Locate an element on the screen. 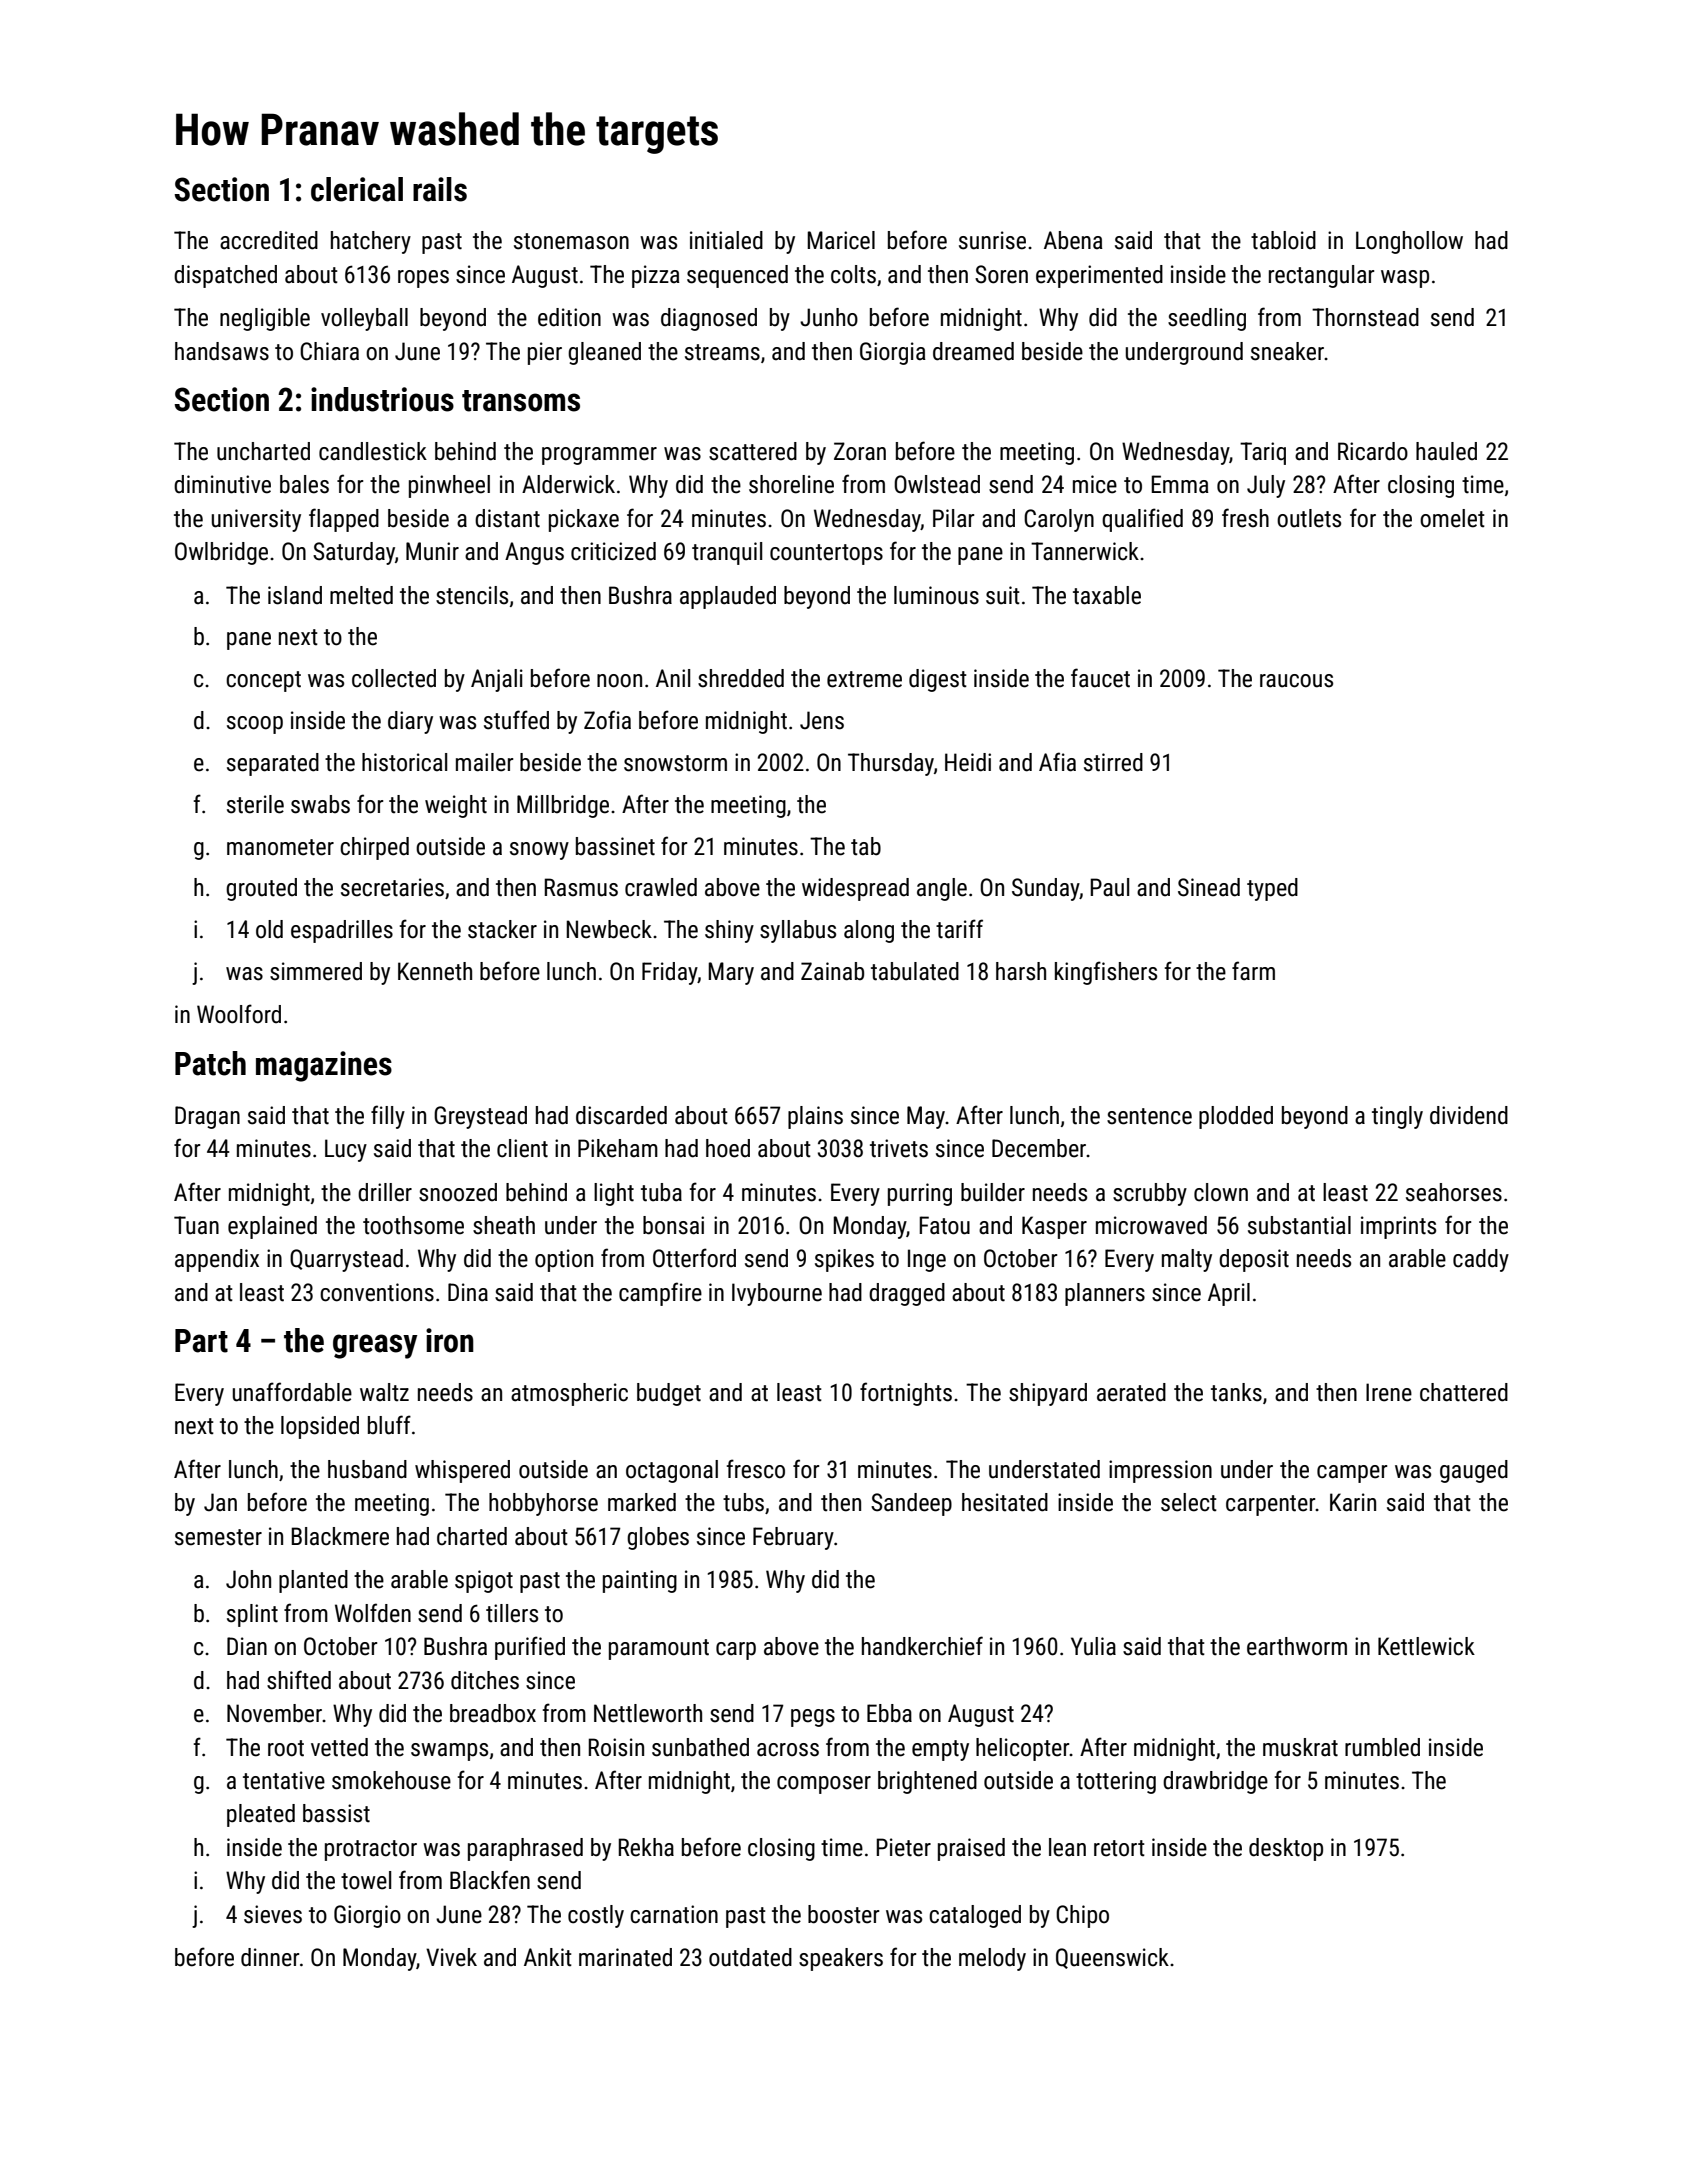 The width and height of the screenshot is (1683, 2178). Thornstead is located at coordinates (1365, 317).
